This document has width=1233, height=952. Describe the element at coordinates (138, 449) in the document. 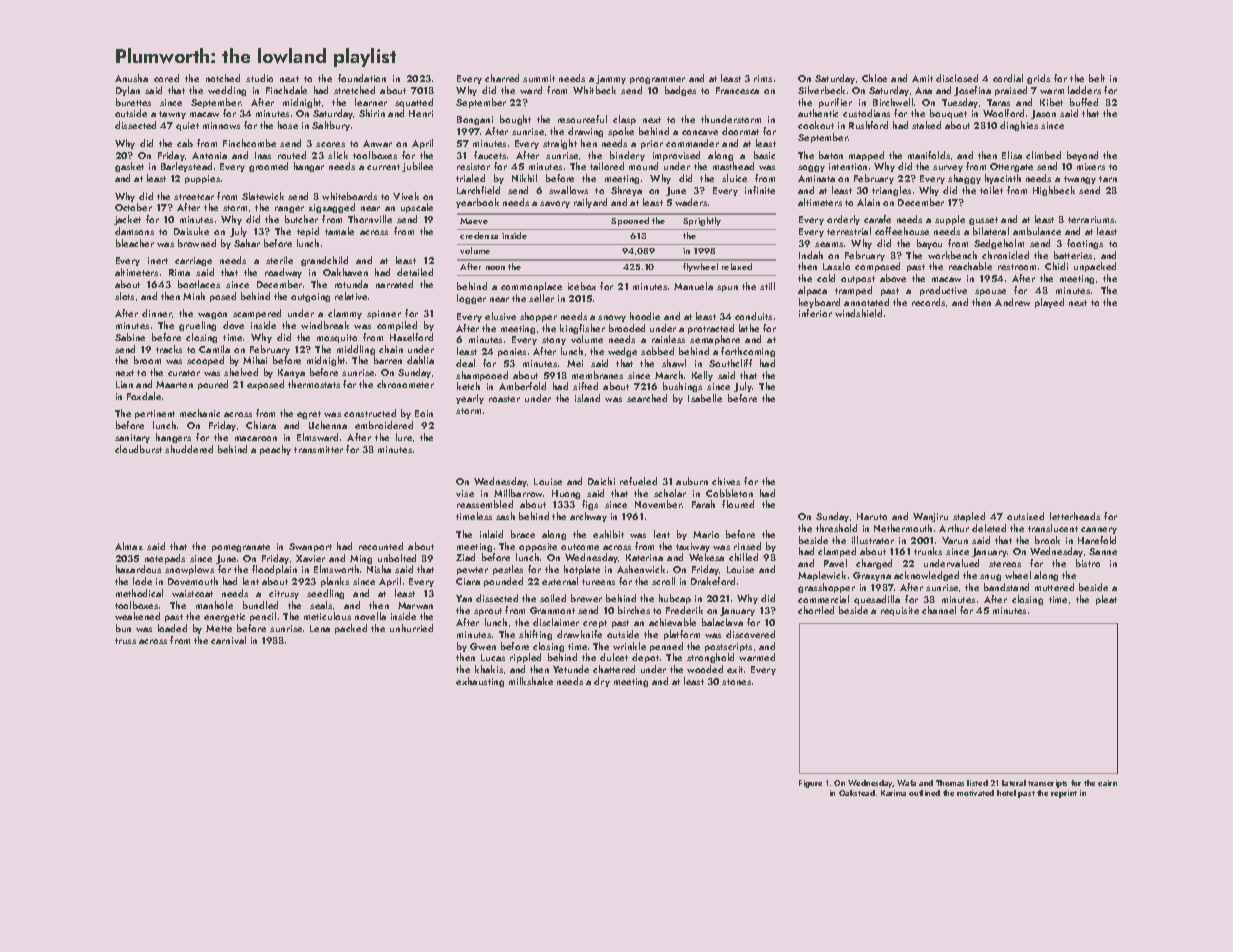

I see `cloudburst` at that location.
